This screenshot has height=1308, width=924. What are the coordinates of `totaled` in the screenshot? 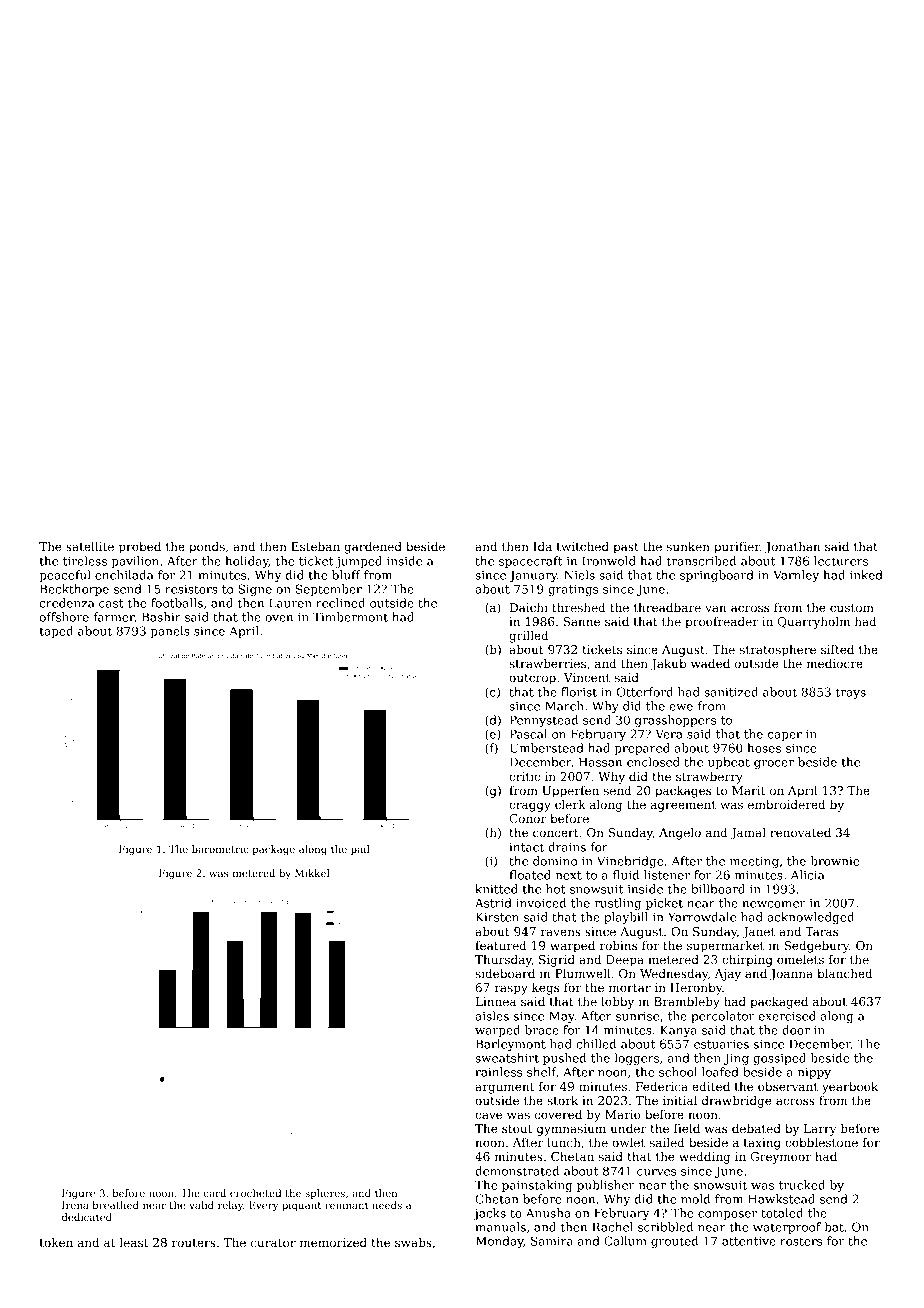 It's located at (782, 1213).
